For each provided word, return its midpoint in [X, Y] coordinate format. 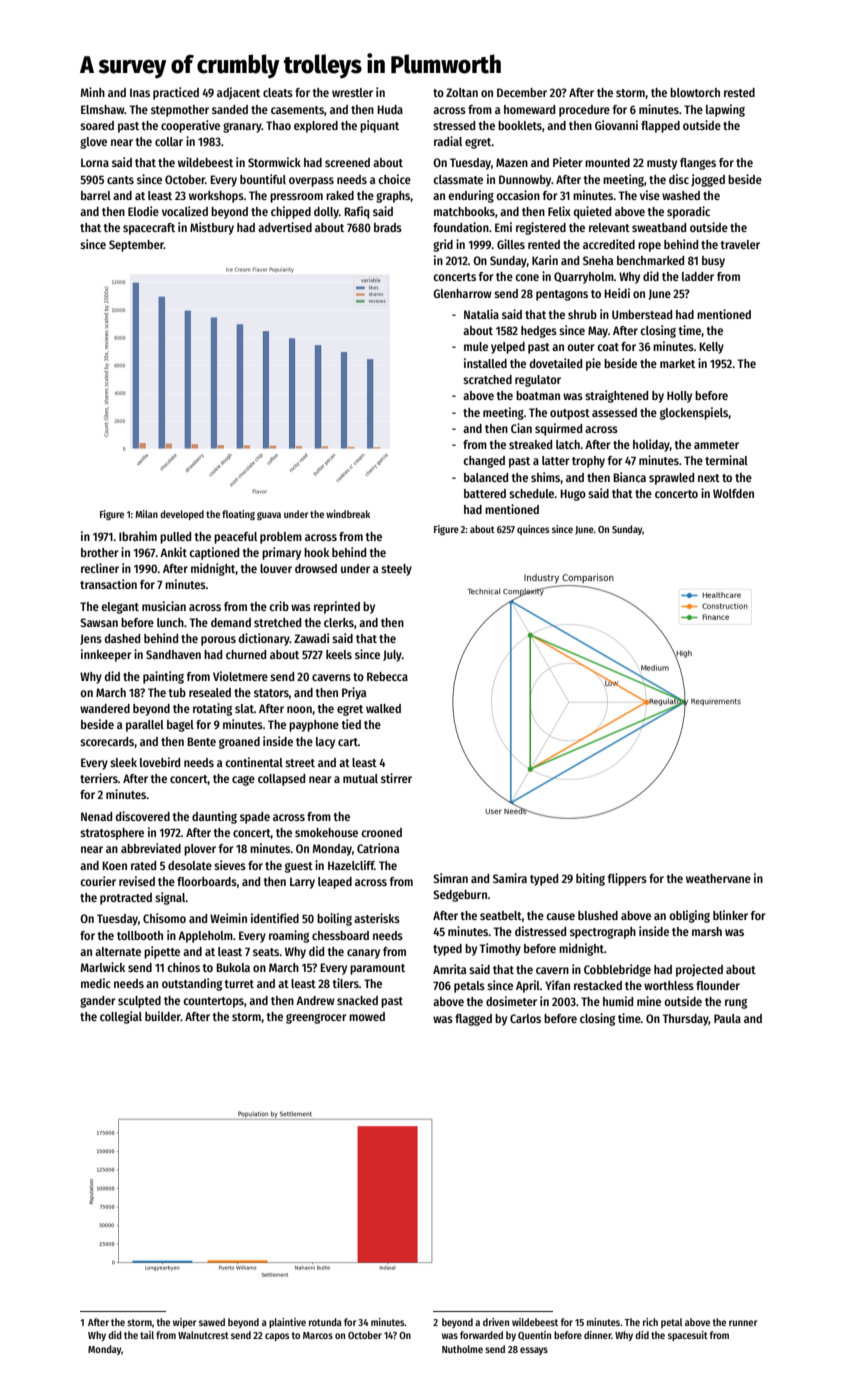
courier [98, 881]
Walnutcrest [203, 1335]
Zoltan [462, 92]
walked [383, 708]
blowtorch [695, 92]
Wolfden [733, 493]
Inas [140, 92]
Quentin [534, 1335]
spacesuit [688, 1336]
